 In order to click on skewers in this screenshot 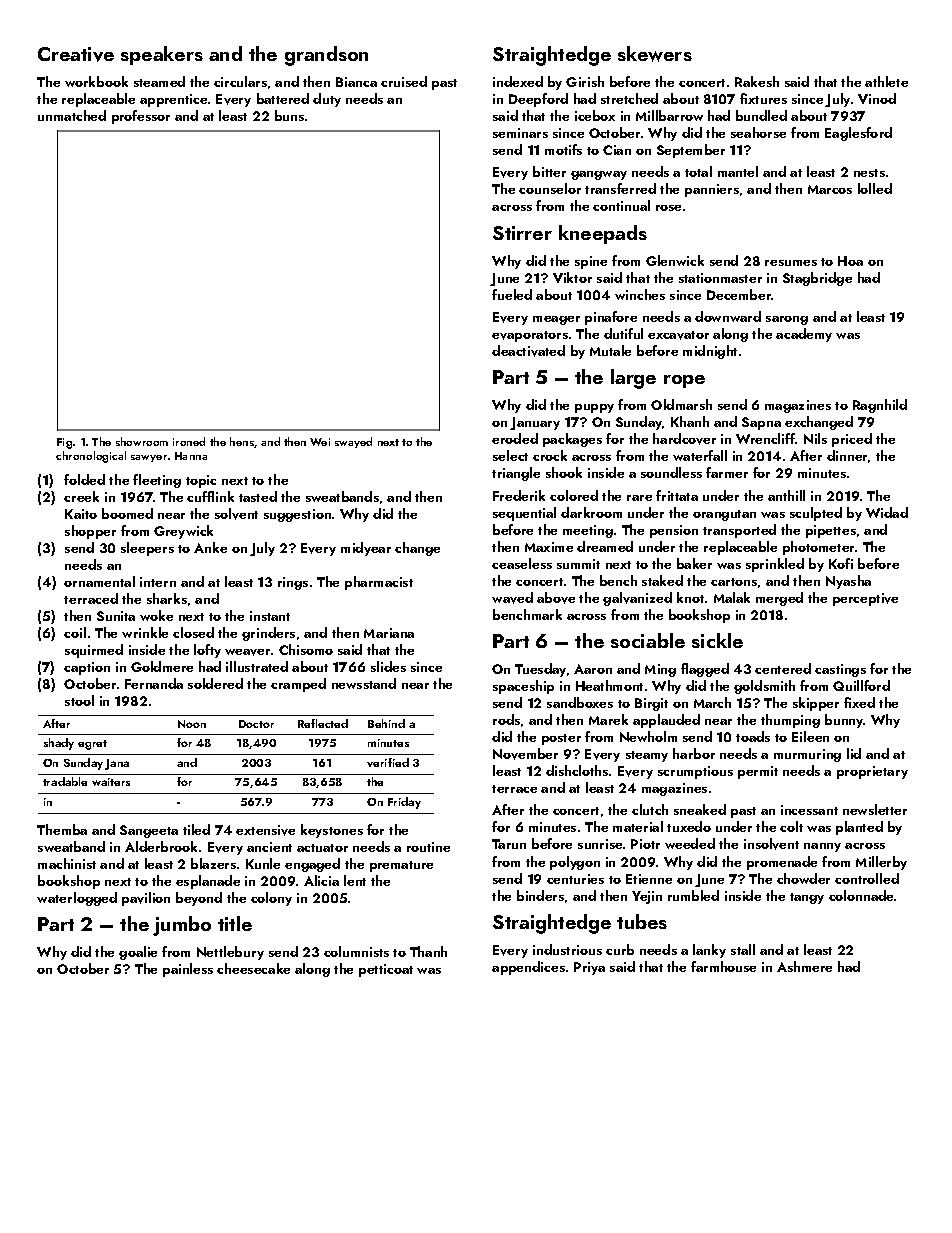, I will do `click(655, 54)`.
